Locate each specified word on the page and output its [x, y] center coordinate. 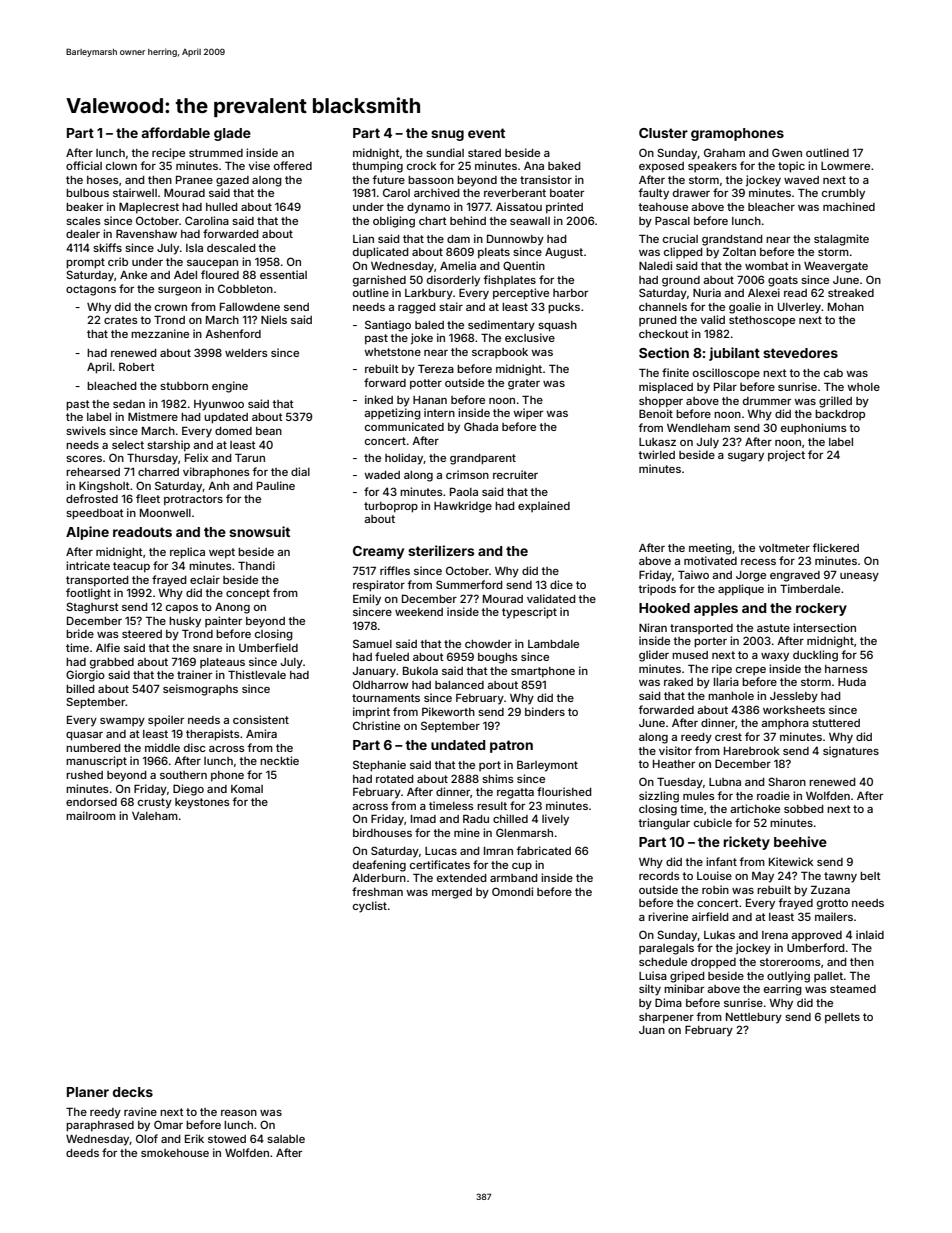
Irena [775, 935]
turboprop [391, 507]
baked [564, 166]
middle [162, 747]
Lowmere [845, 166]
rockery [821, 609]
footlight [88, 594]
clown [121, 166]
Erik [194, 1138]
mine [467, 832]
